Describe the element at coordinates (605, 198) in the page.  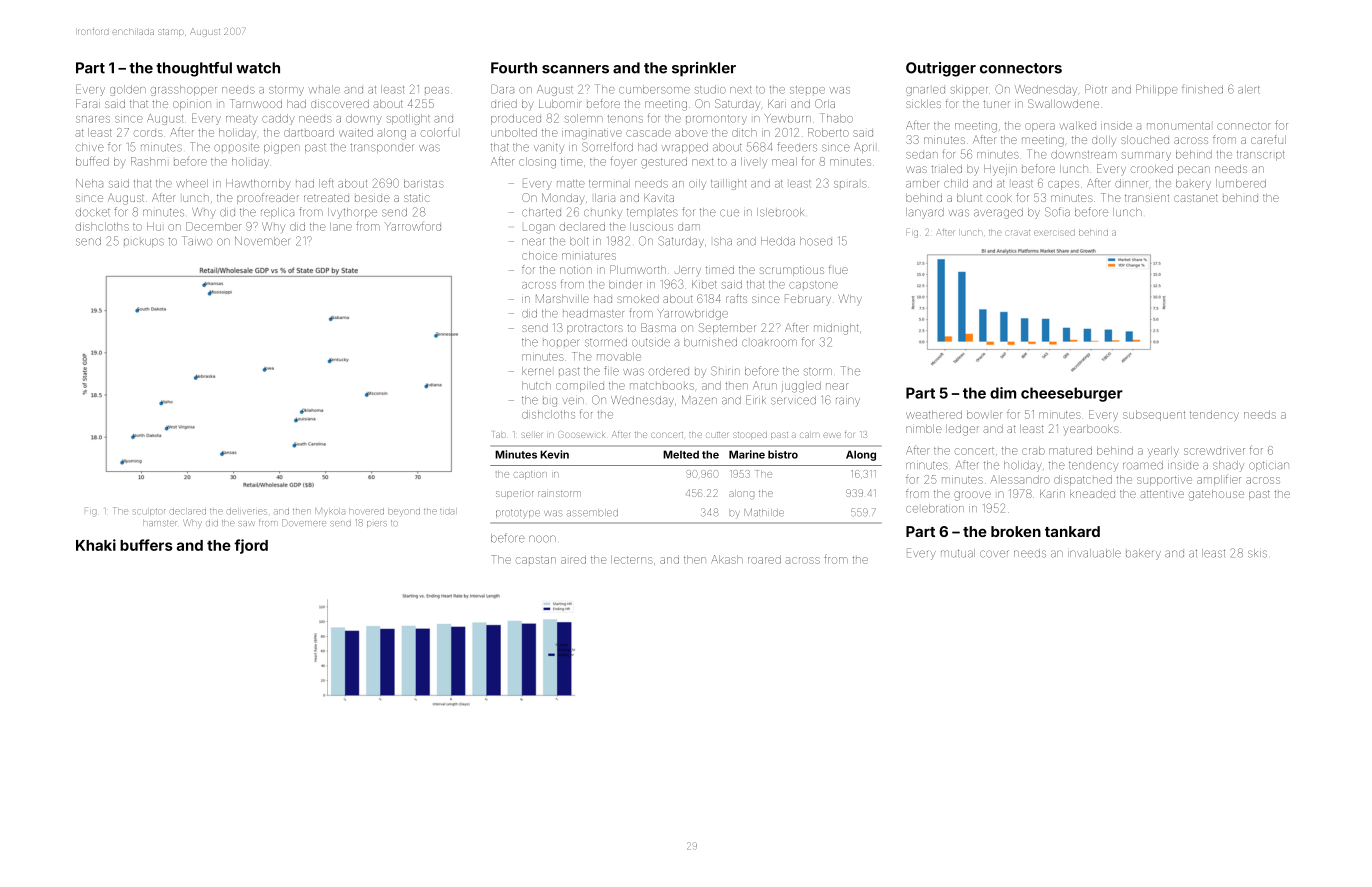
I see `Ilaria` at that location.
